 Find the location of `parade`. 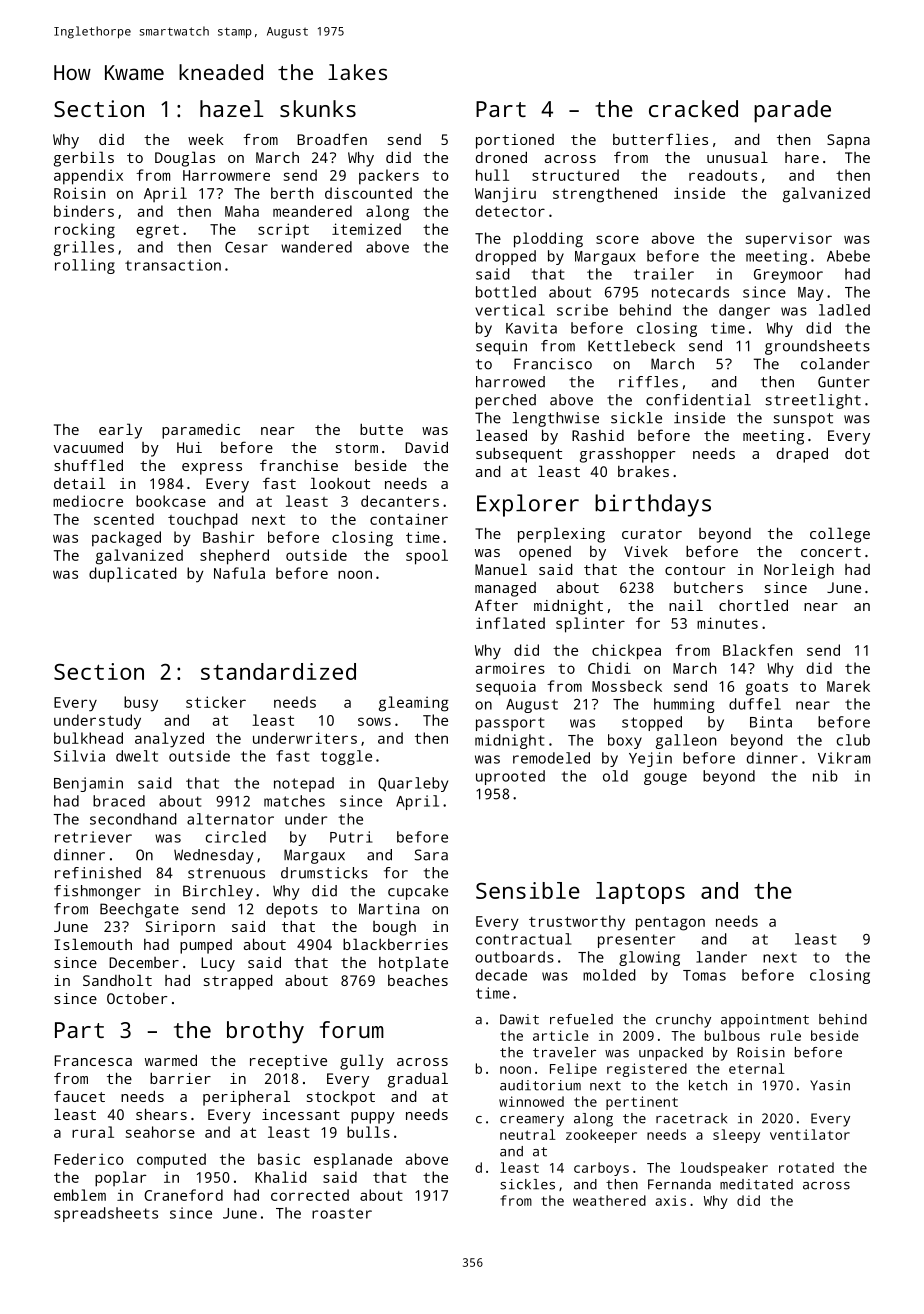

parade is located at coordinates (792, 111).
